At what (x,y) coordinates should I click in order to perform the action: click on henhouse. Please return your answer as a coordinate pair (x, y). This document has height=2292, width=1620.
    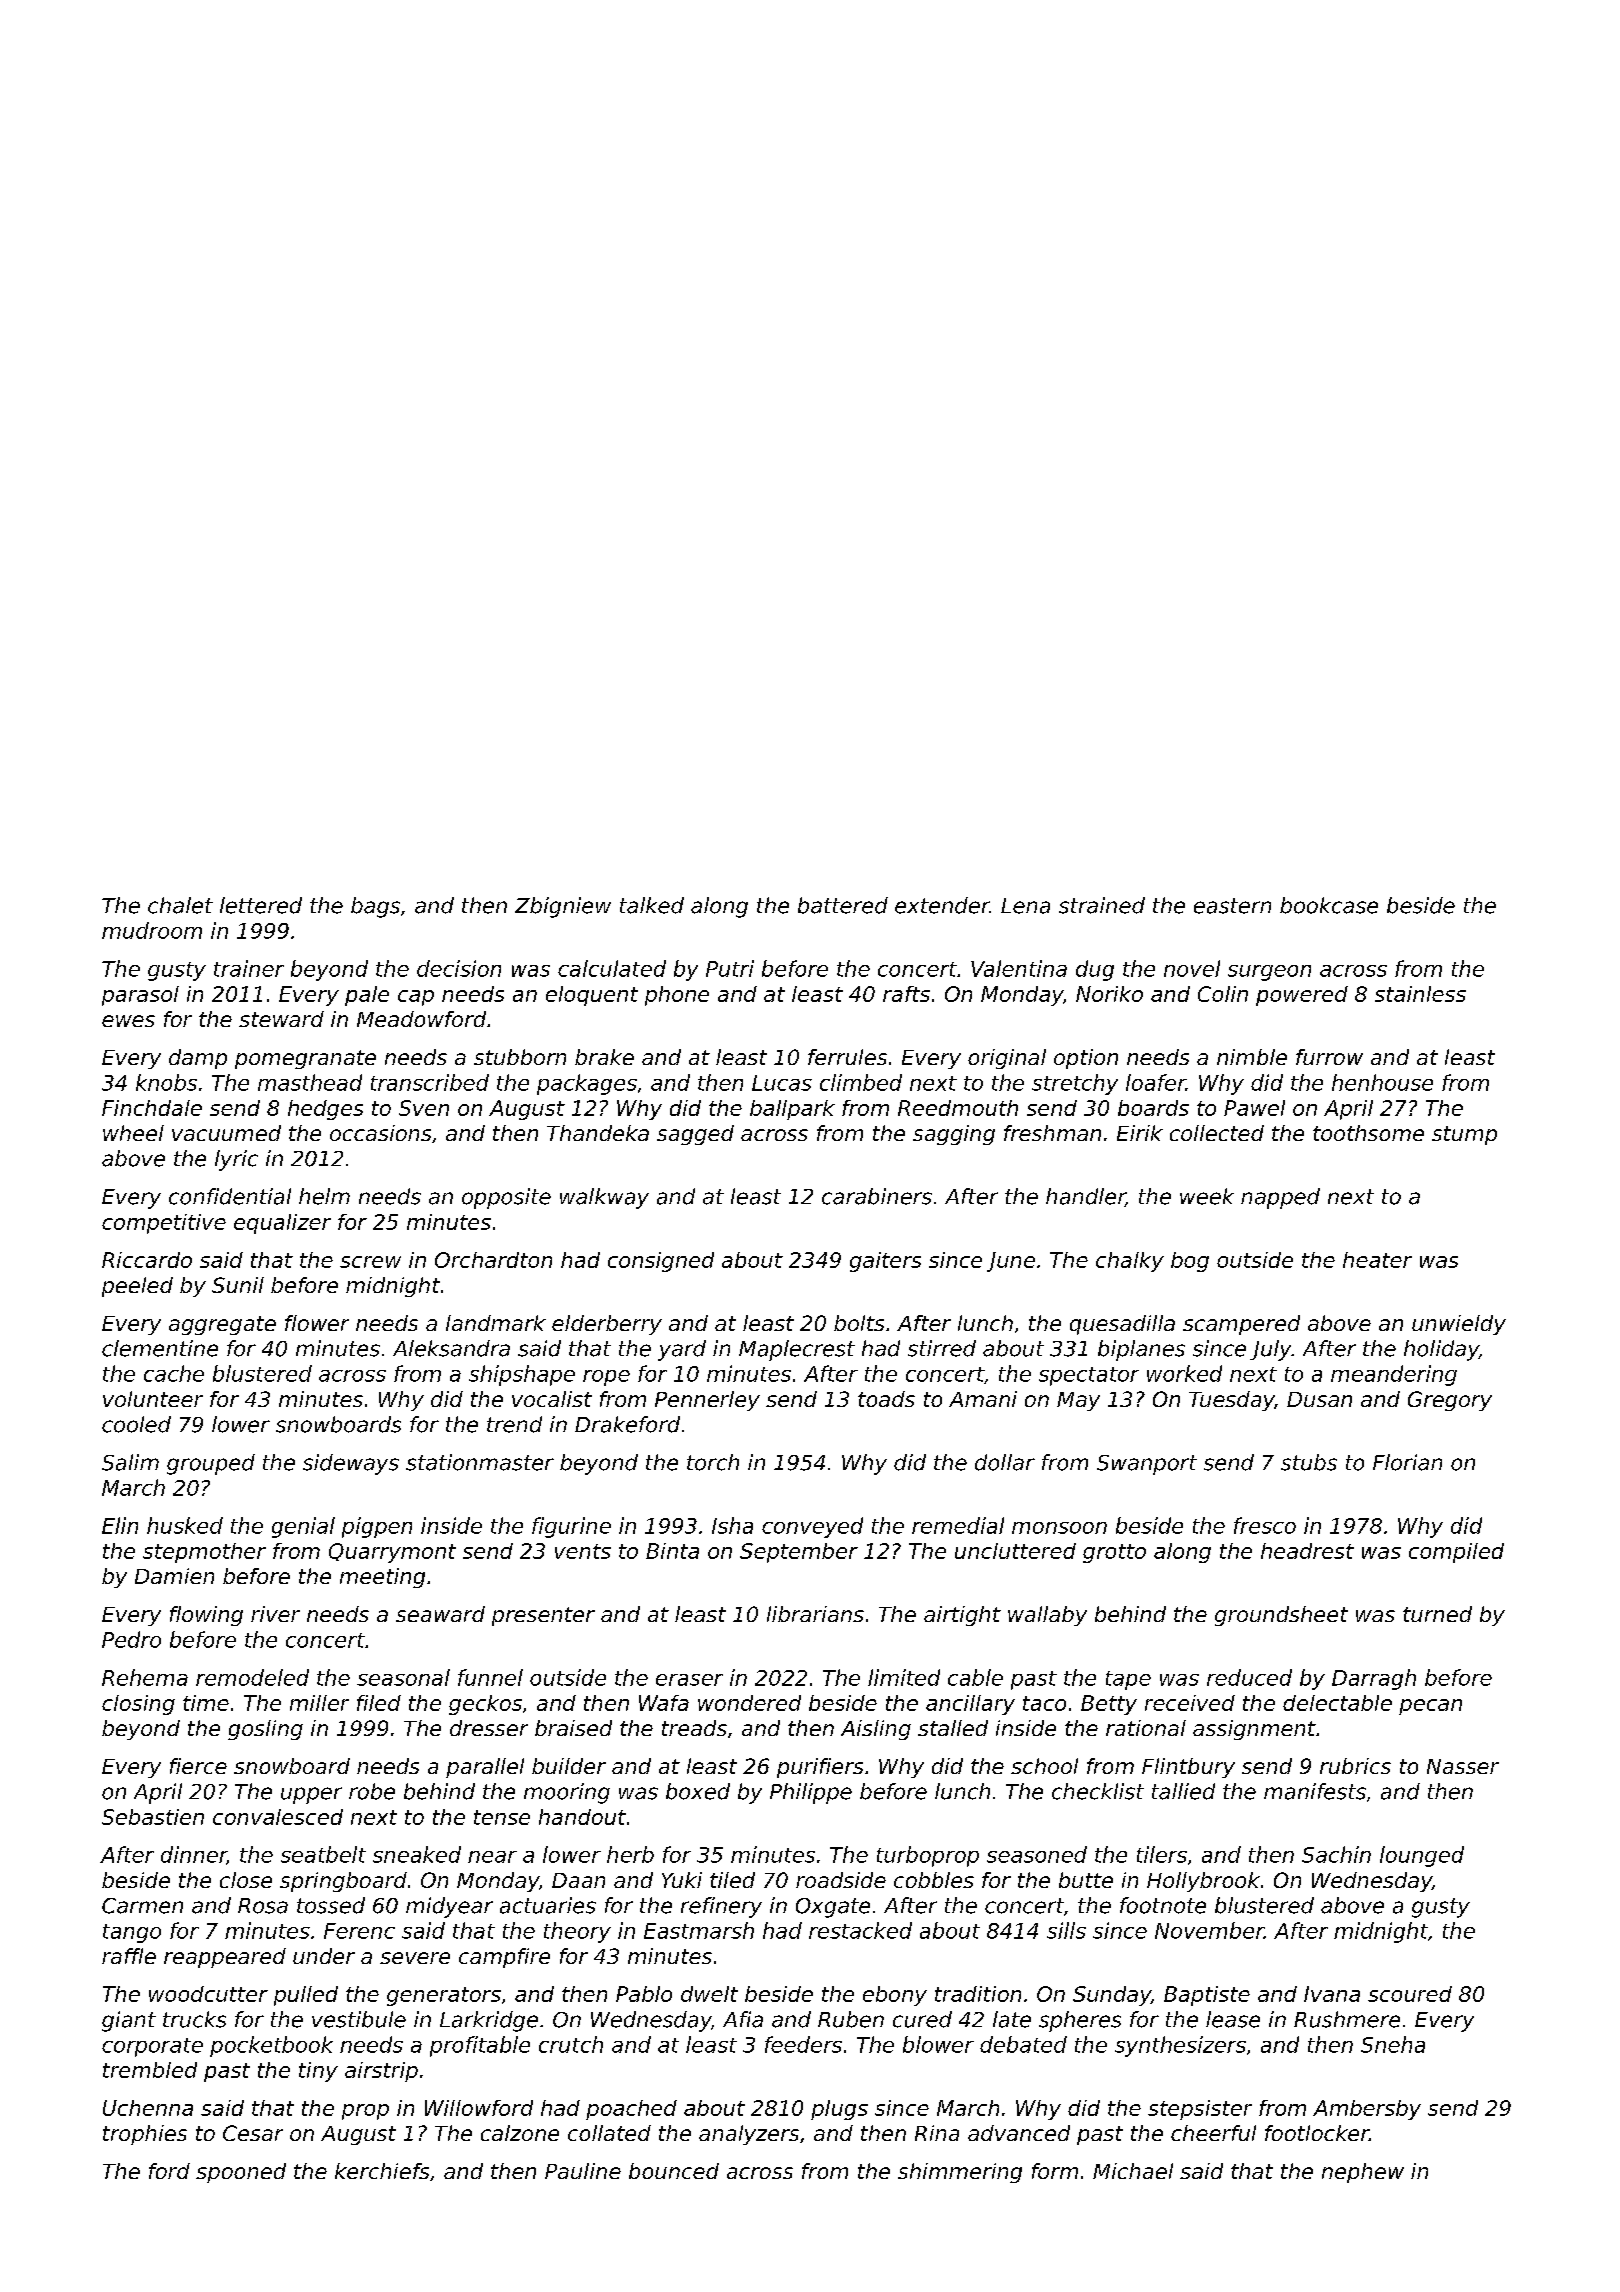
    Looking at the image, I should click on (1382, 1082).
